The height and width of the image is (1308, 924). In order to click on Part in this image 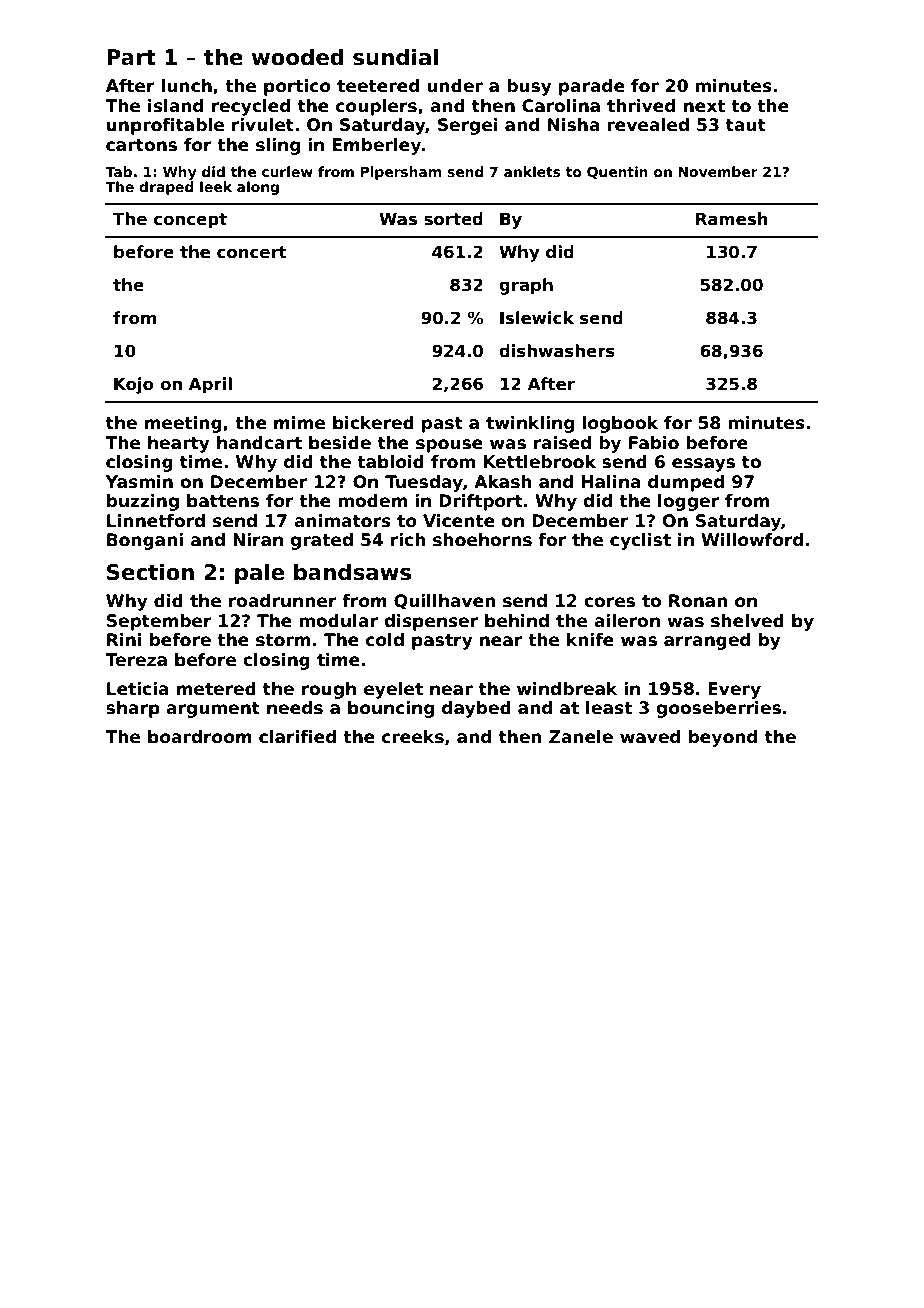, I will do `click(131, 57)`.
